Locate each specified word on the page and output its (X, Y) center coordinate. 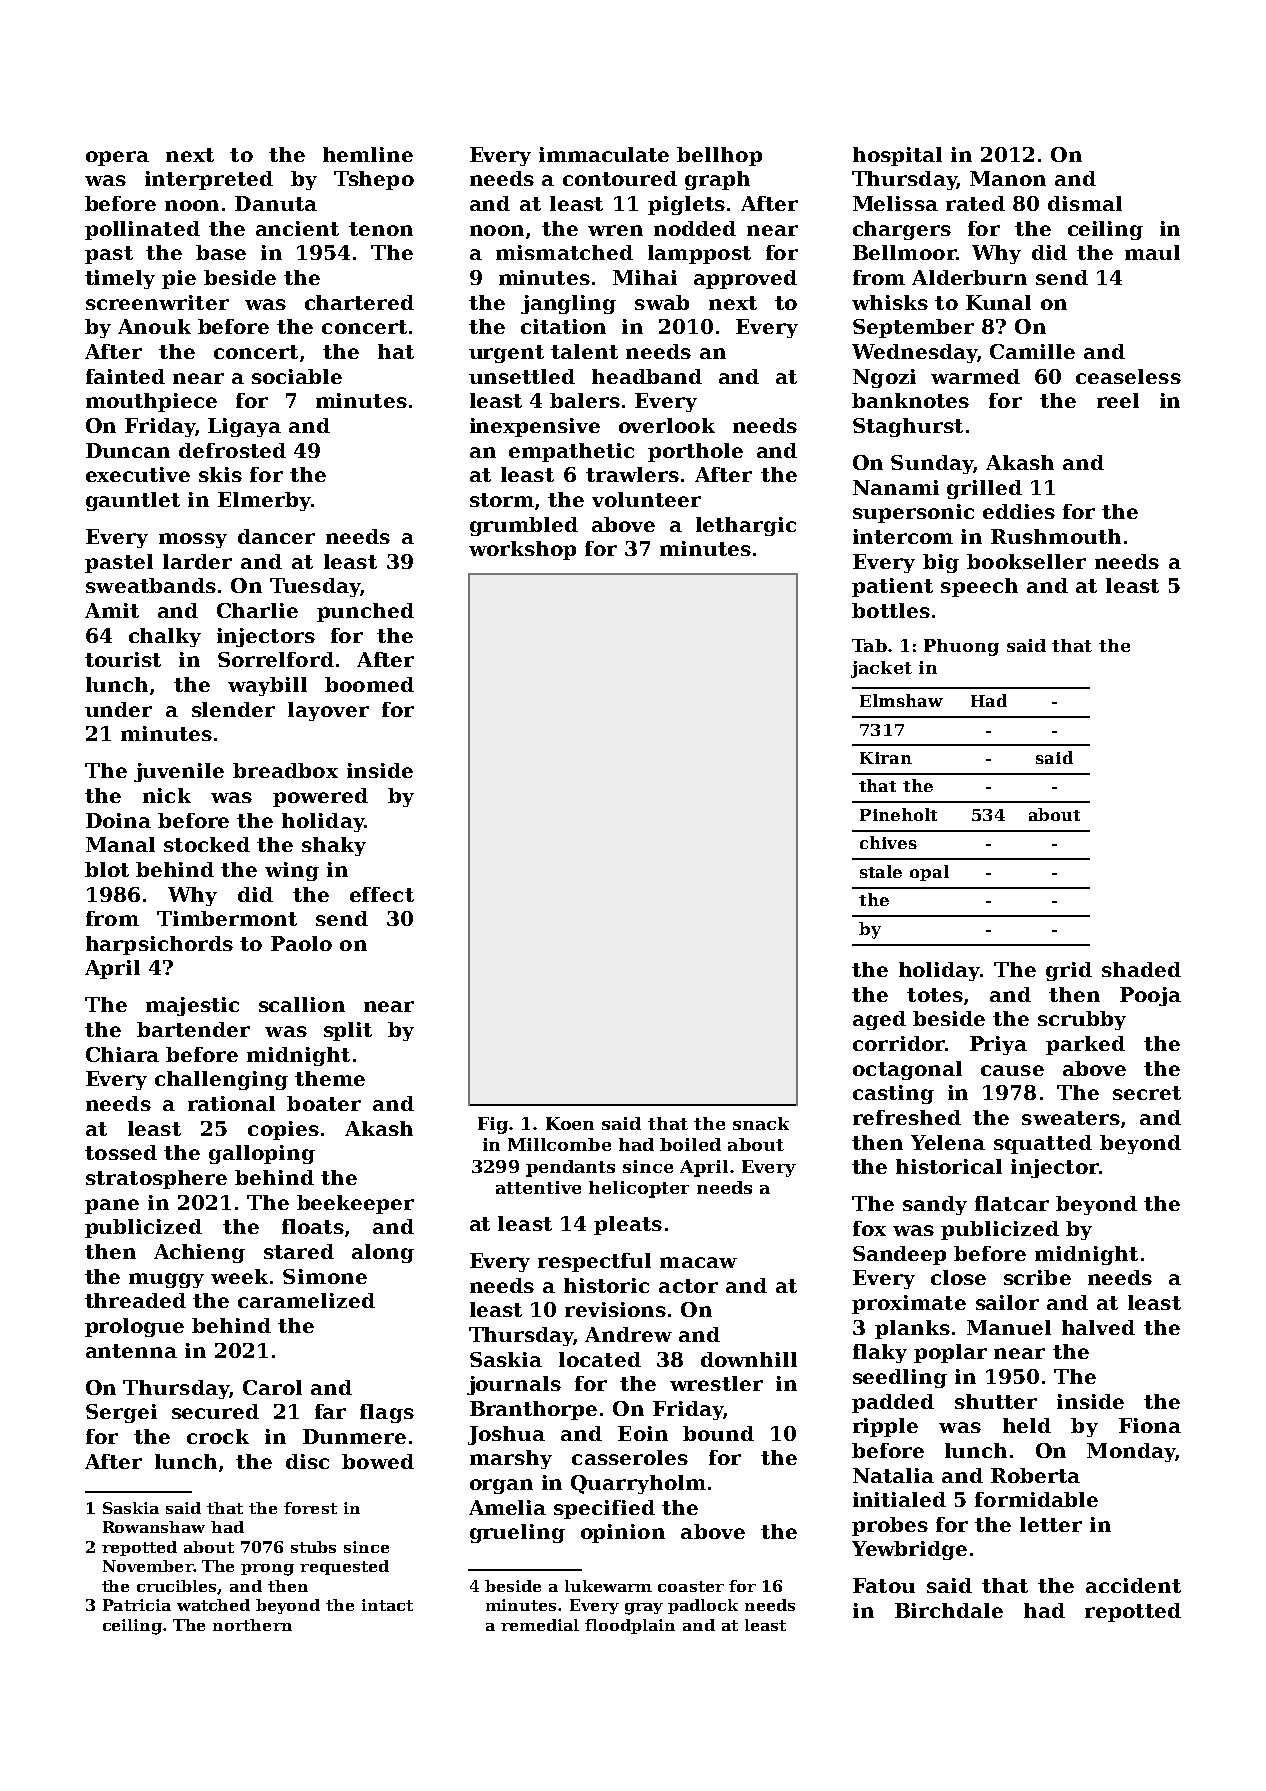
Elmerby (264, 501)
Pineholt (898, 814)
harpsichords (159, 945)
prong (267, 1570)
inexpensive (535, 427)
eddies (1019, 511)
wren (615, 230)
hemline (368, 154)
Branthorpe (533, 1410)
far (330, 1411)
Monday (1131, 1452)
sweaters (1071, 1118)
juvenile (179, 772)
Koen (570, 1123)
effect (382, 894)
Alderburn (969, 277)
